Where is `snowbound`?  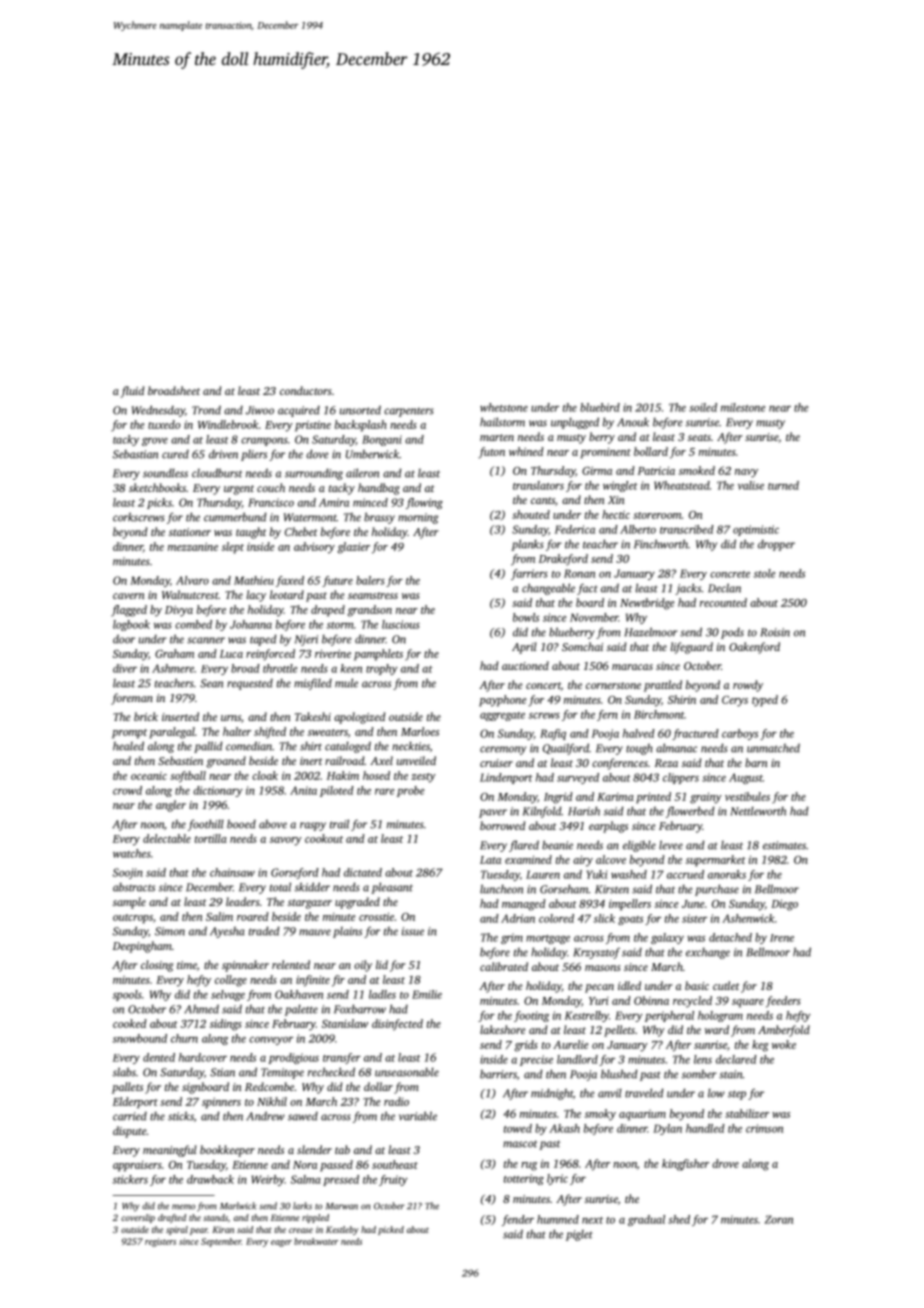 snowbound is located at coordinates (140, 1038).
